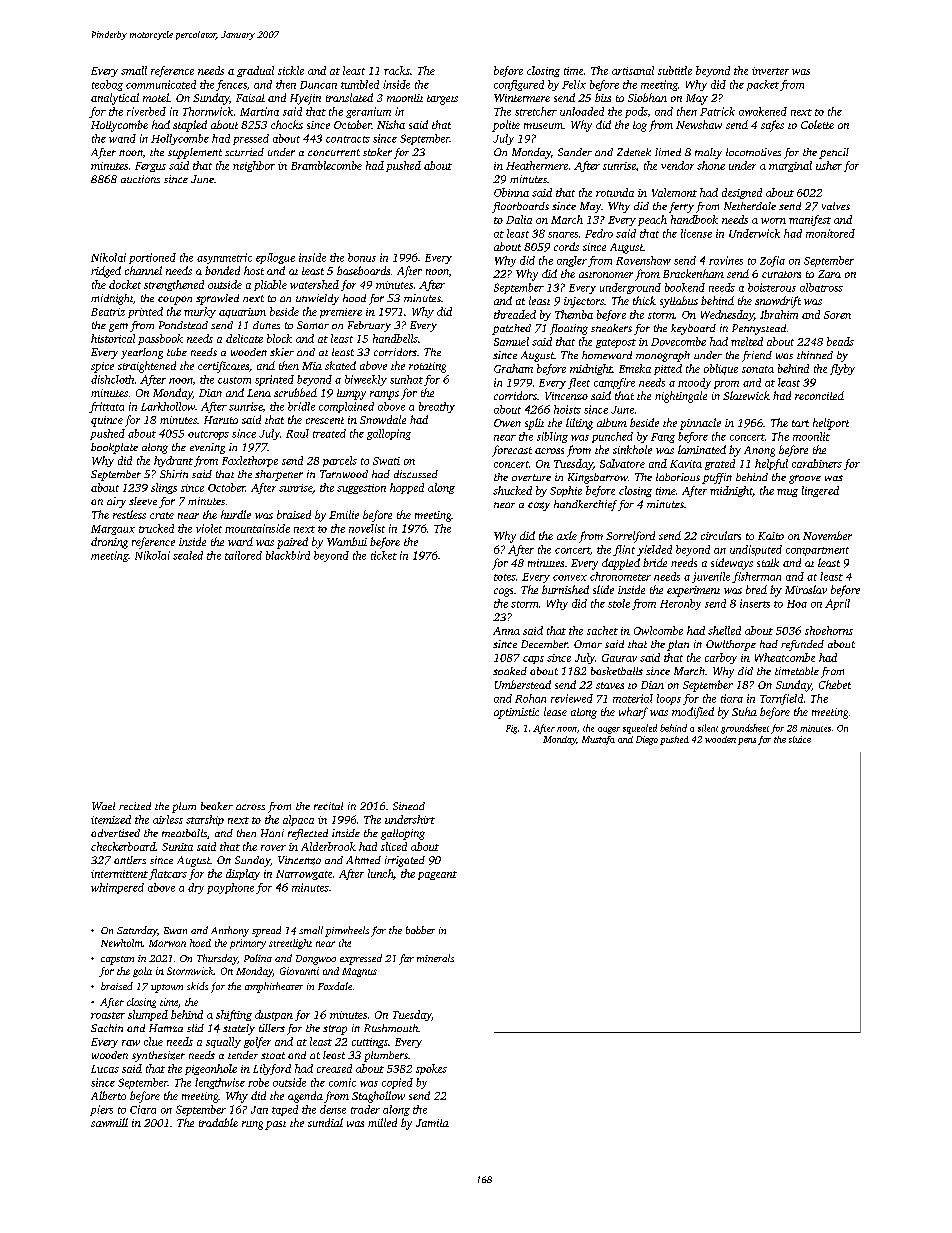 The height and width of the screenshot is (1233, 952). I want to click on communicated, so click(161, 84).
